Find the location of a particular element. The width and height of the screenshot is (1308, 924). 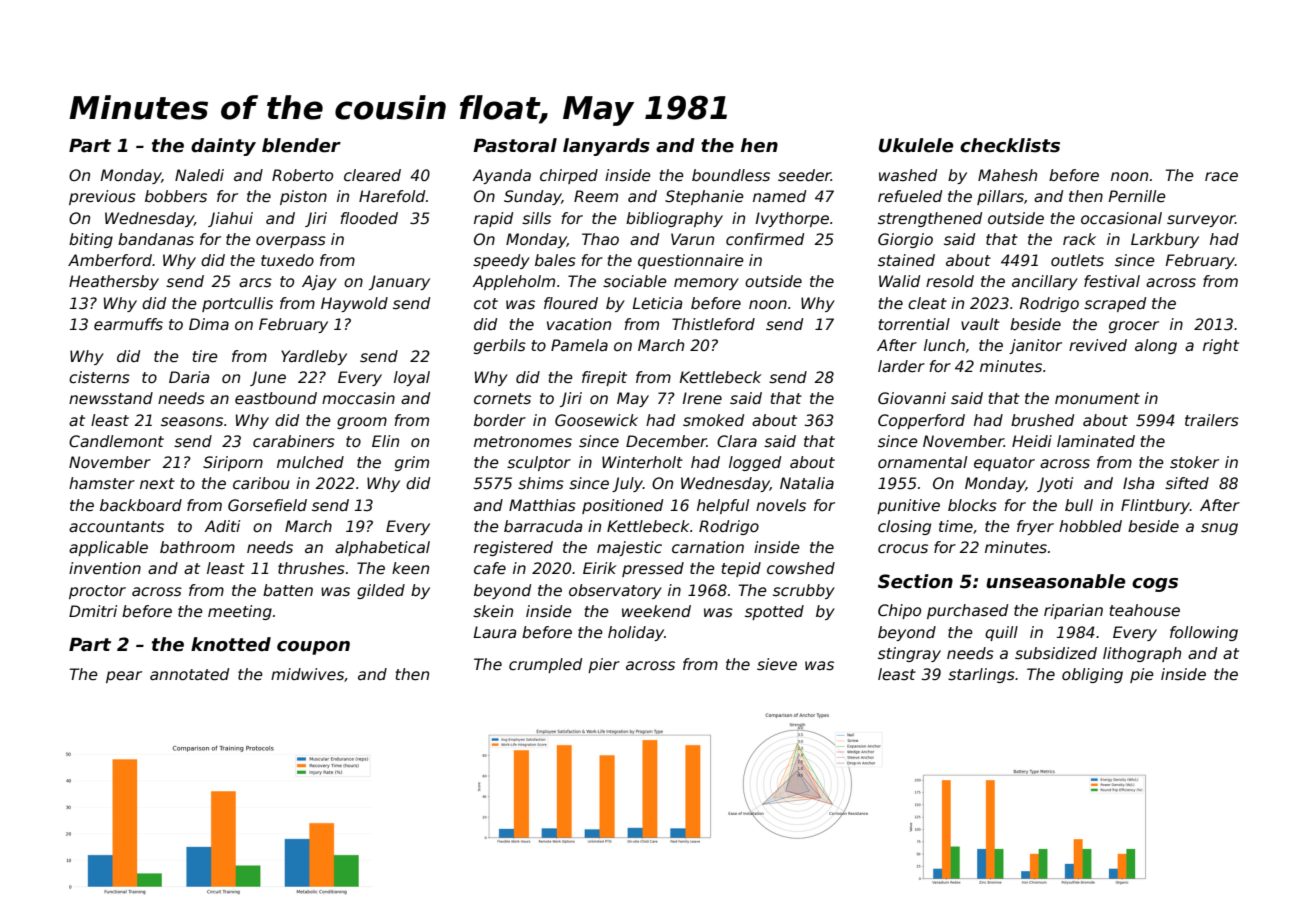

helpful is located at coordinates (723, 506).
